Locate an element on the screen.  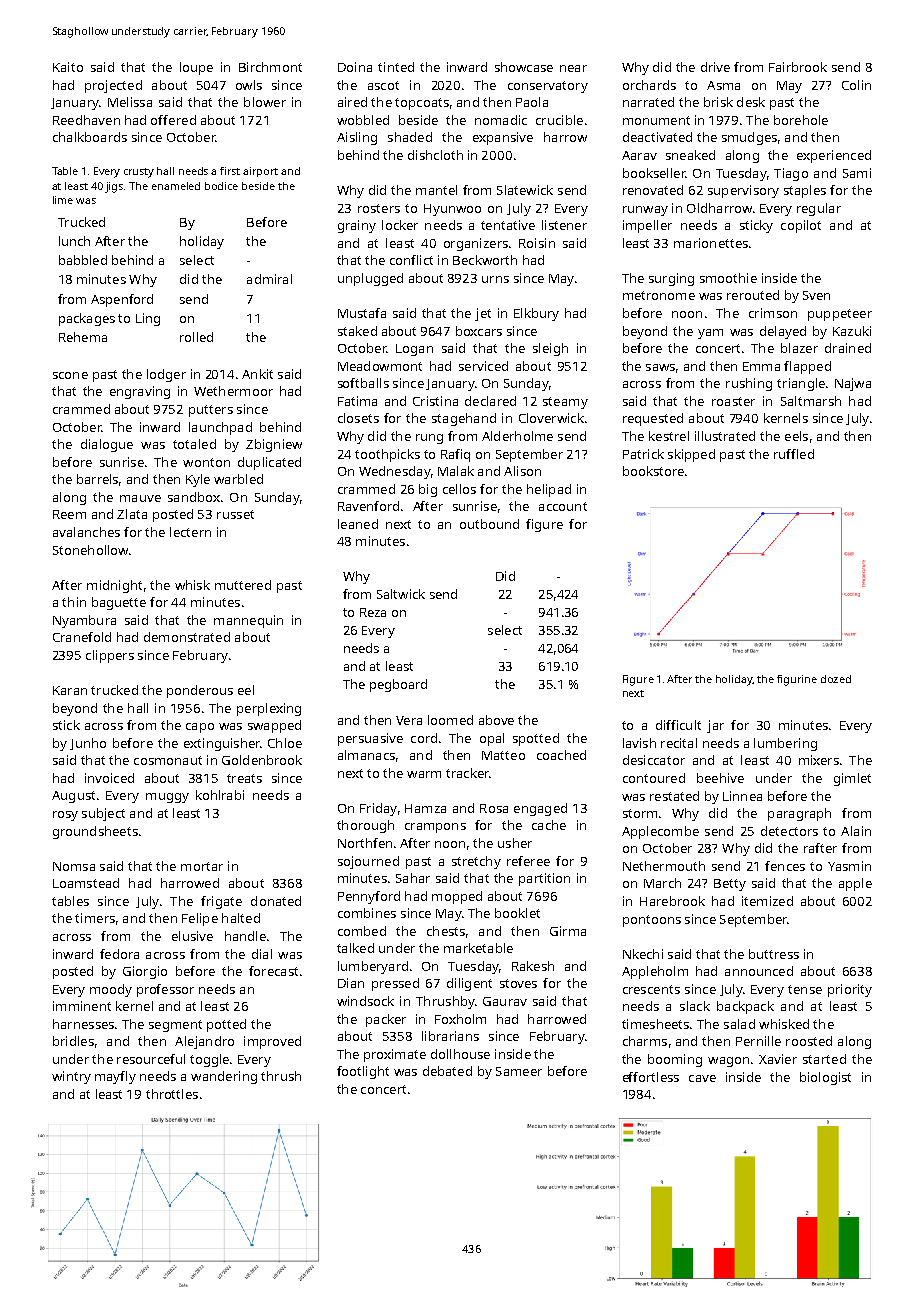
softballs is located at coordinates (363, 383).
